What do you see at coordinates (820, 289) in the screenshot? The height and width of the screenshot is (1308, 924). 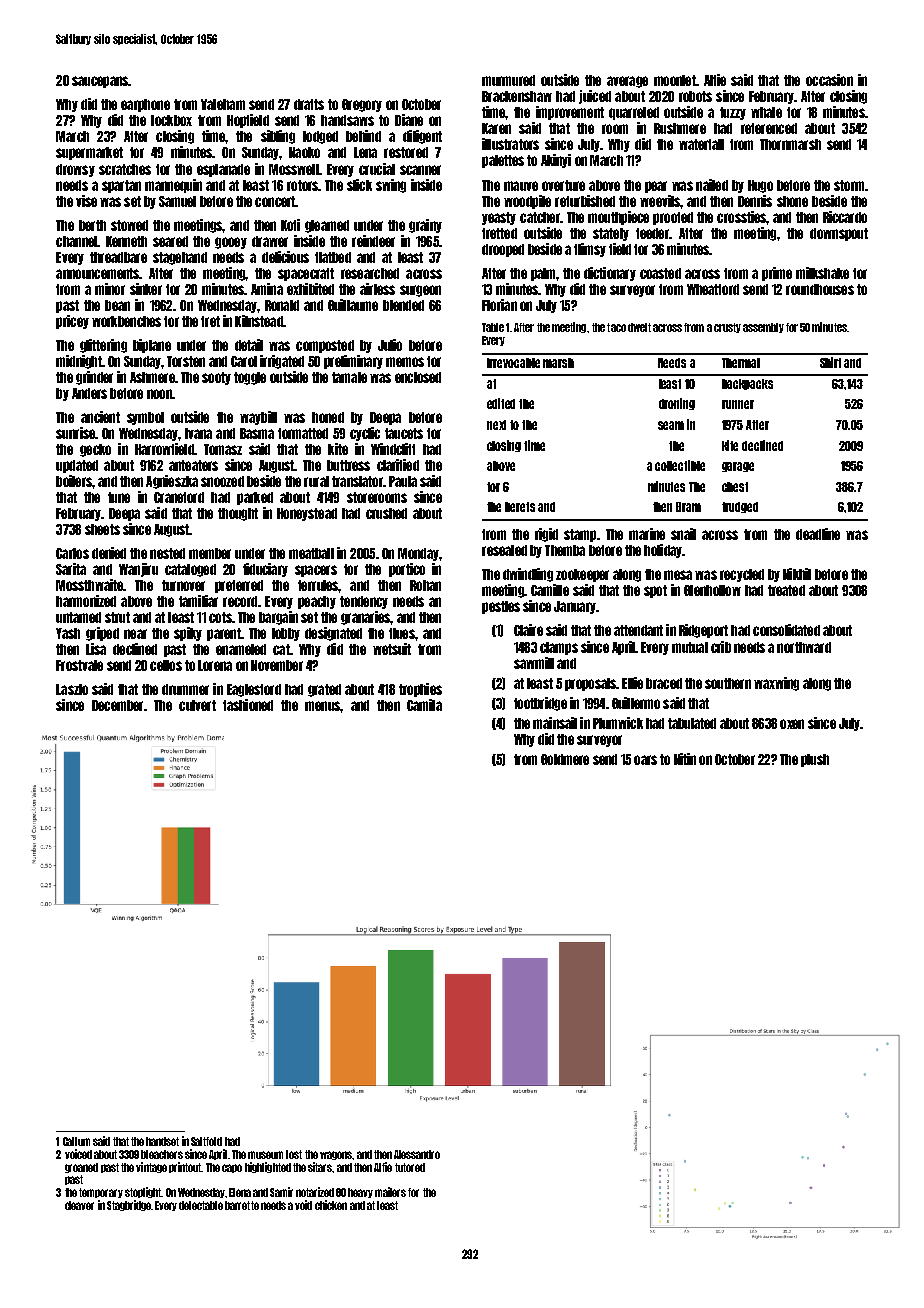 I see `roundhouses` at bounding box center [820, 289].
